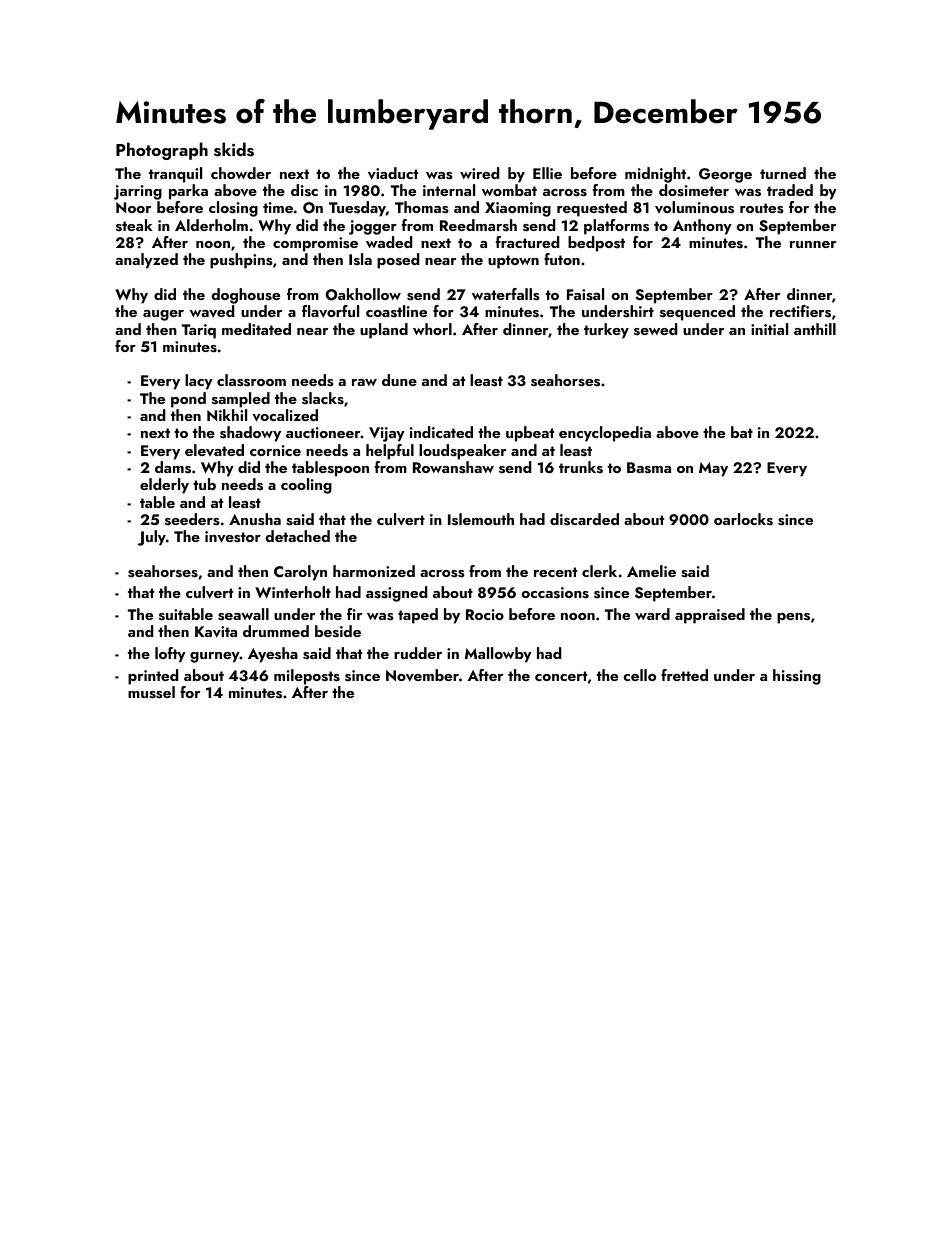 Image resolution: width=952 pixels, height=1233 pixels. What do you see at coordinates (162, 151) in the screenshot?
I see `Photograph` at bounding box center [162, 151].
